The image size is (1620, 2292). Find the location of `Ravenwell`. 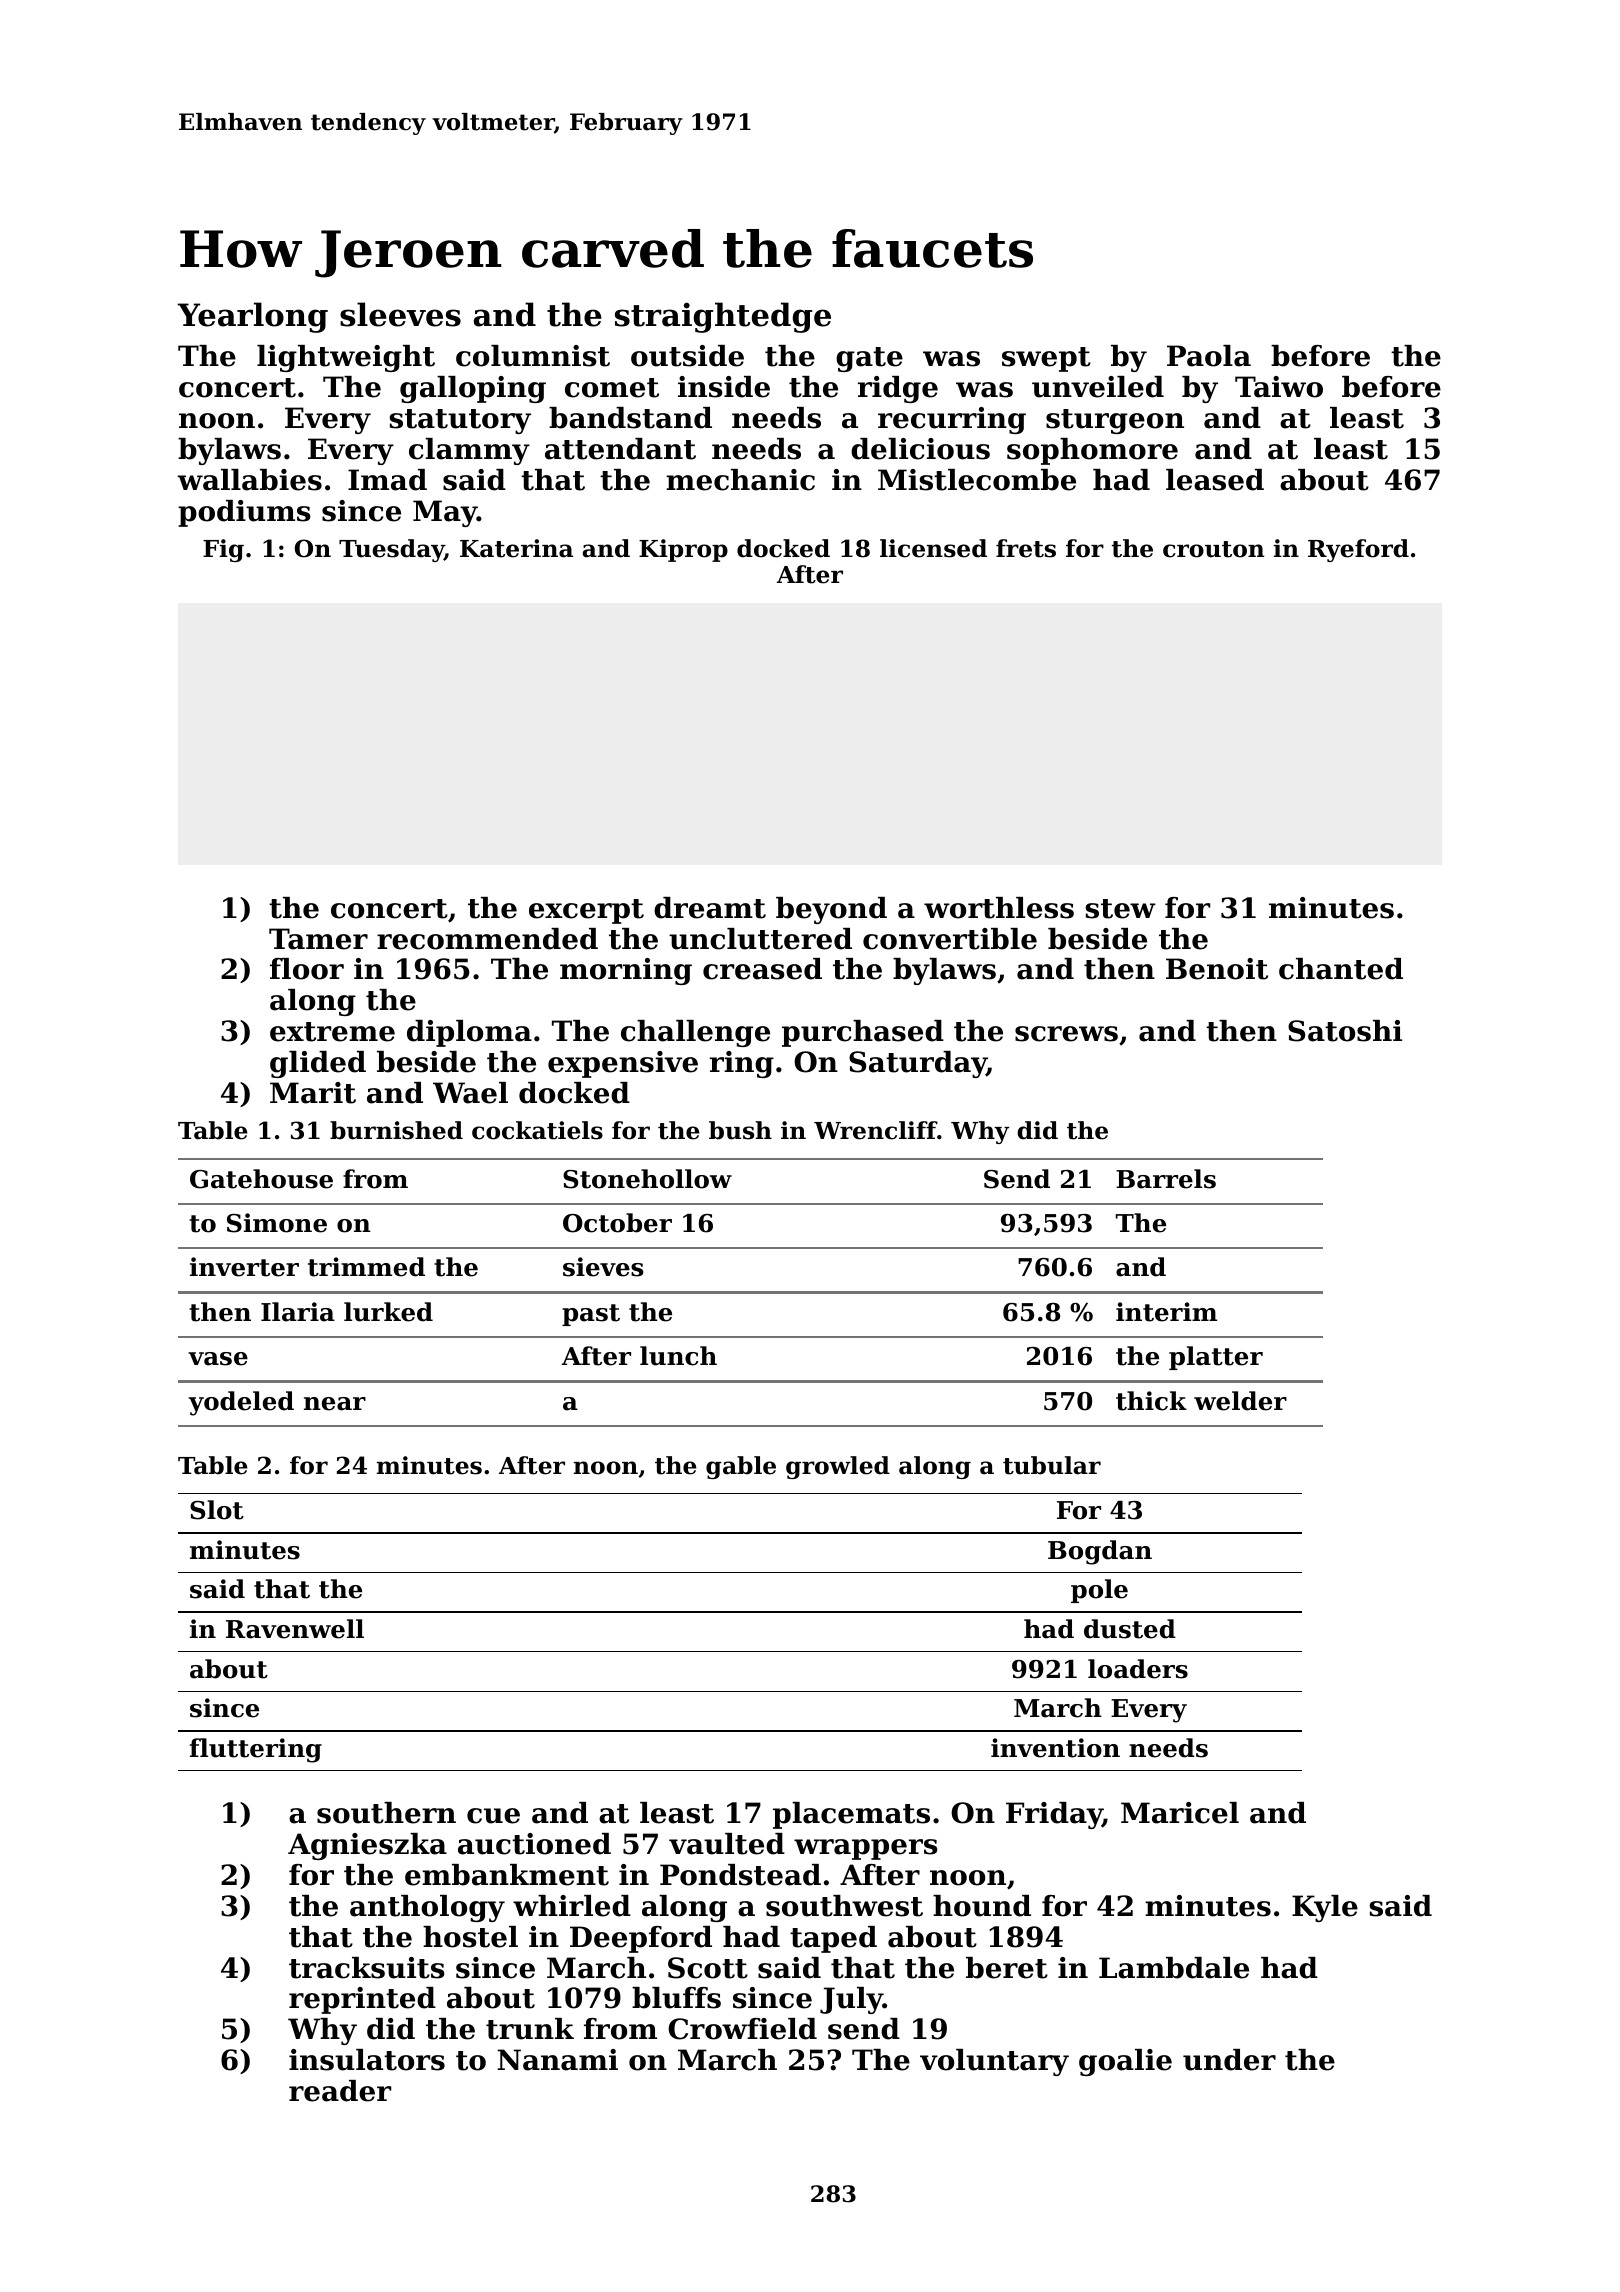

Ravenwell is located at coordinates (295, 1629).
